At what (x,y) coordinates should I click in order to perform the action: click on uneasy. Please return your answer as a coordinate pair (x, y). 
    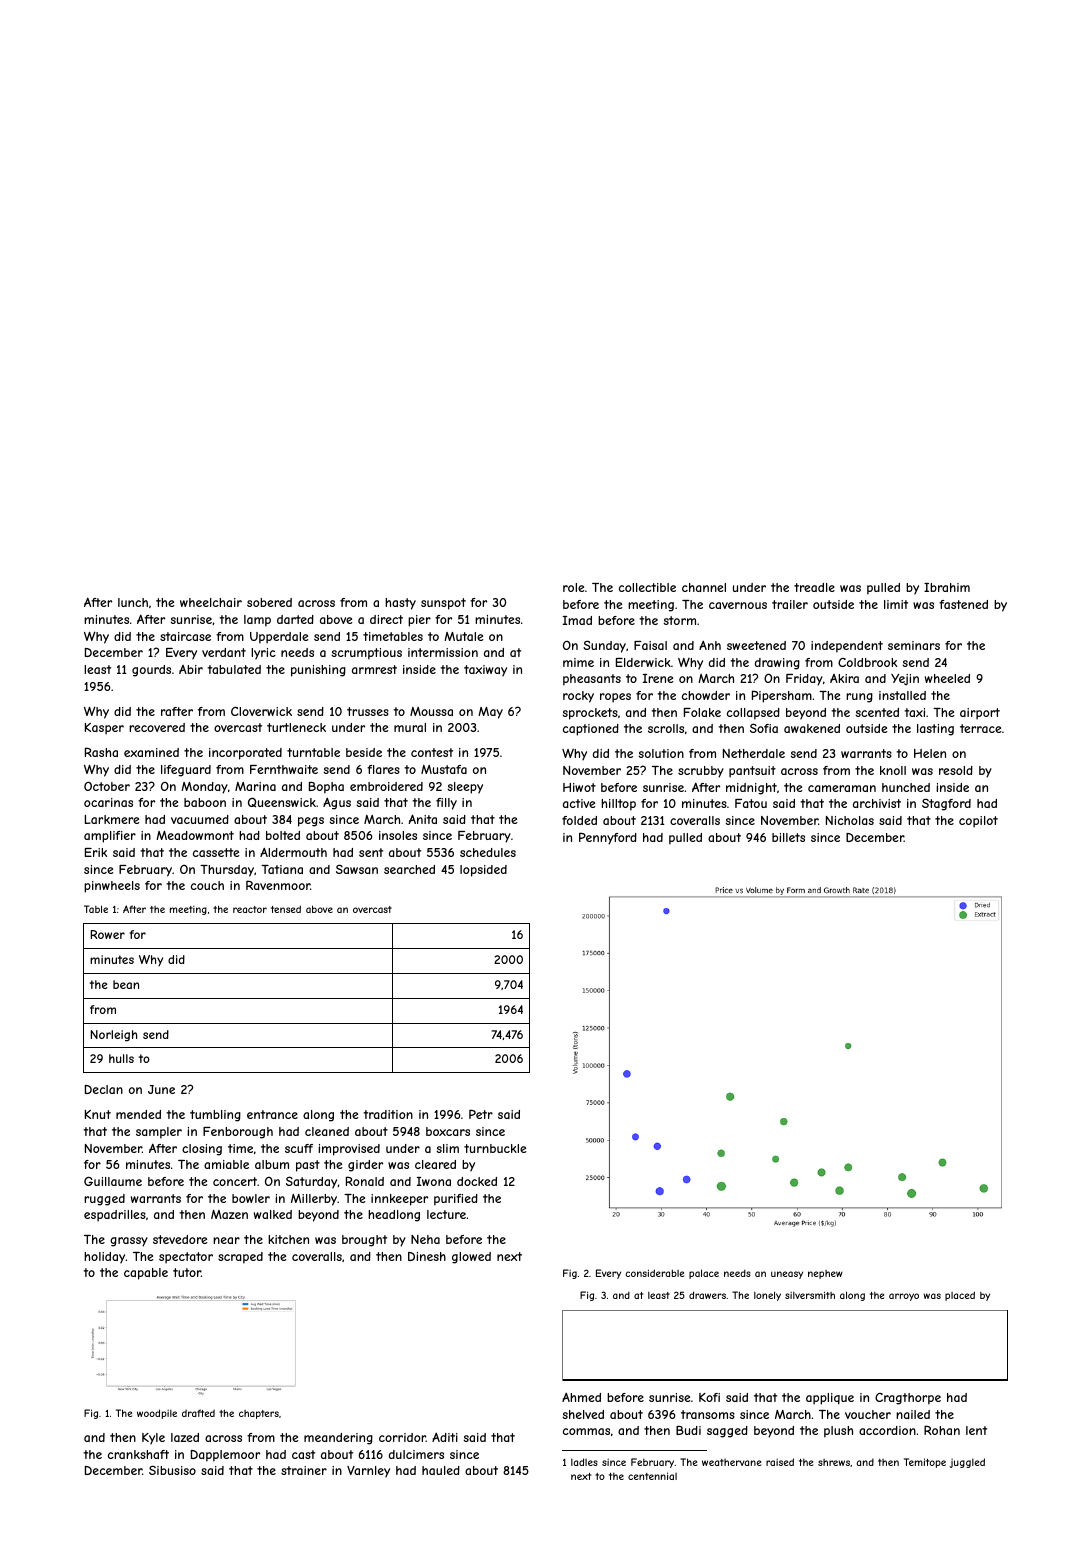
    Looking at the image, I should click on (787, 1275).
